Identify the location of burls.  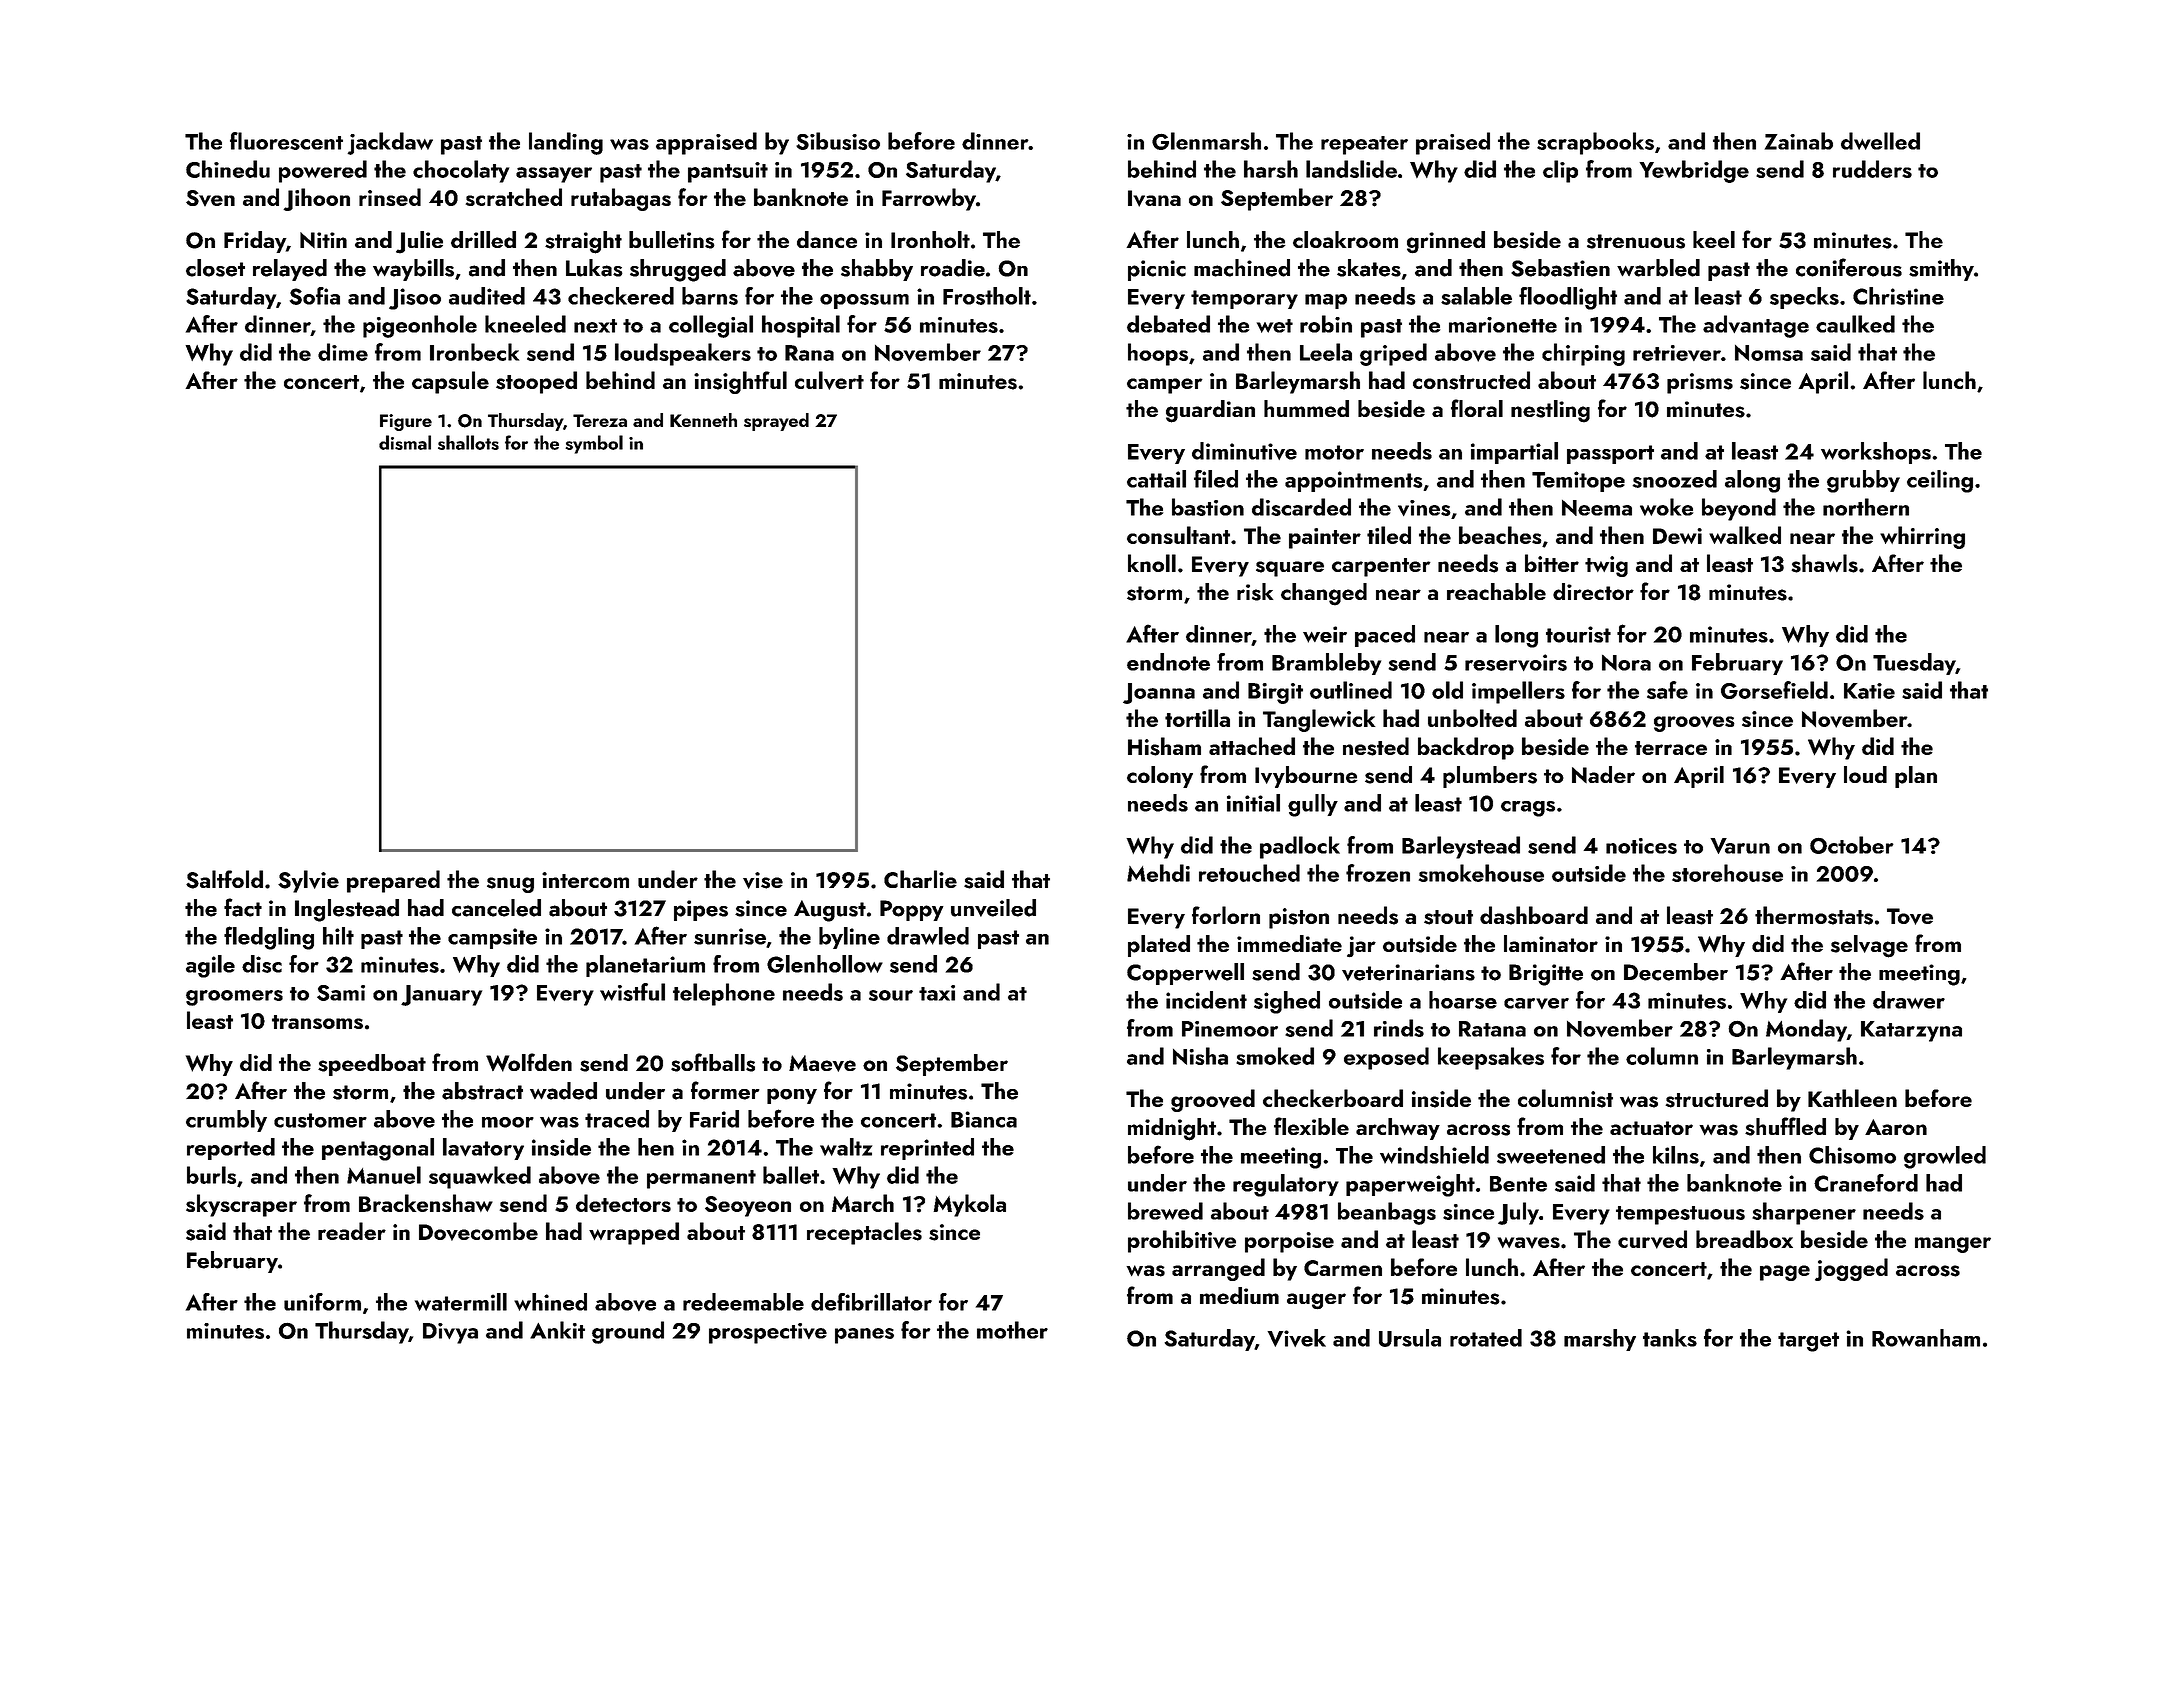
(211, 1175).
